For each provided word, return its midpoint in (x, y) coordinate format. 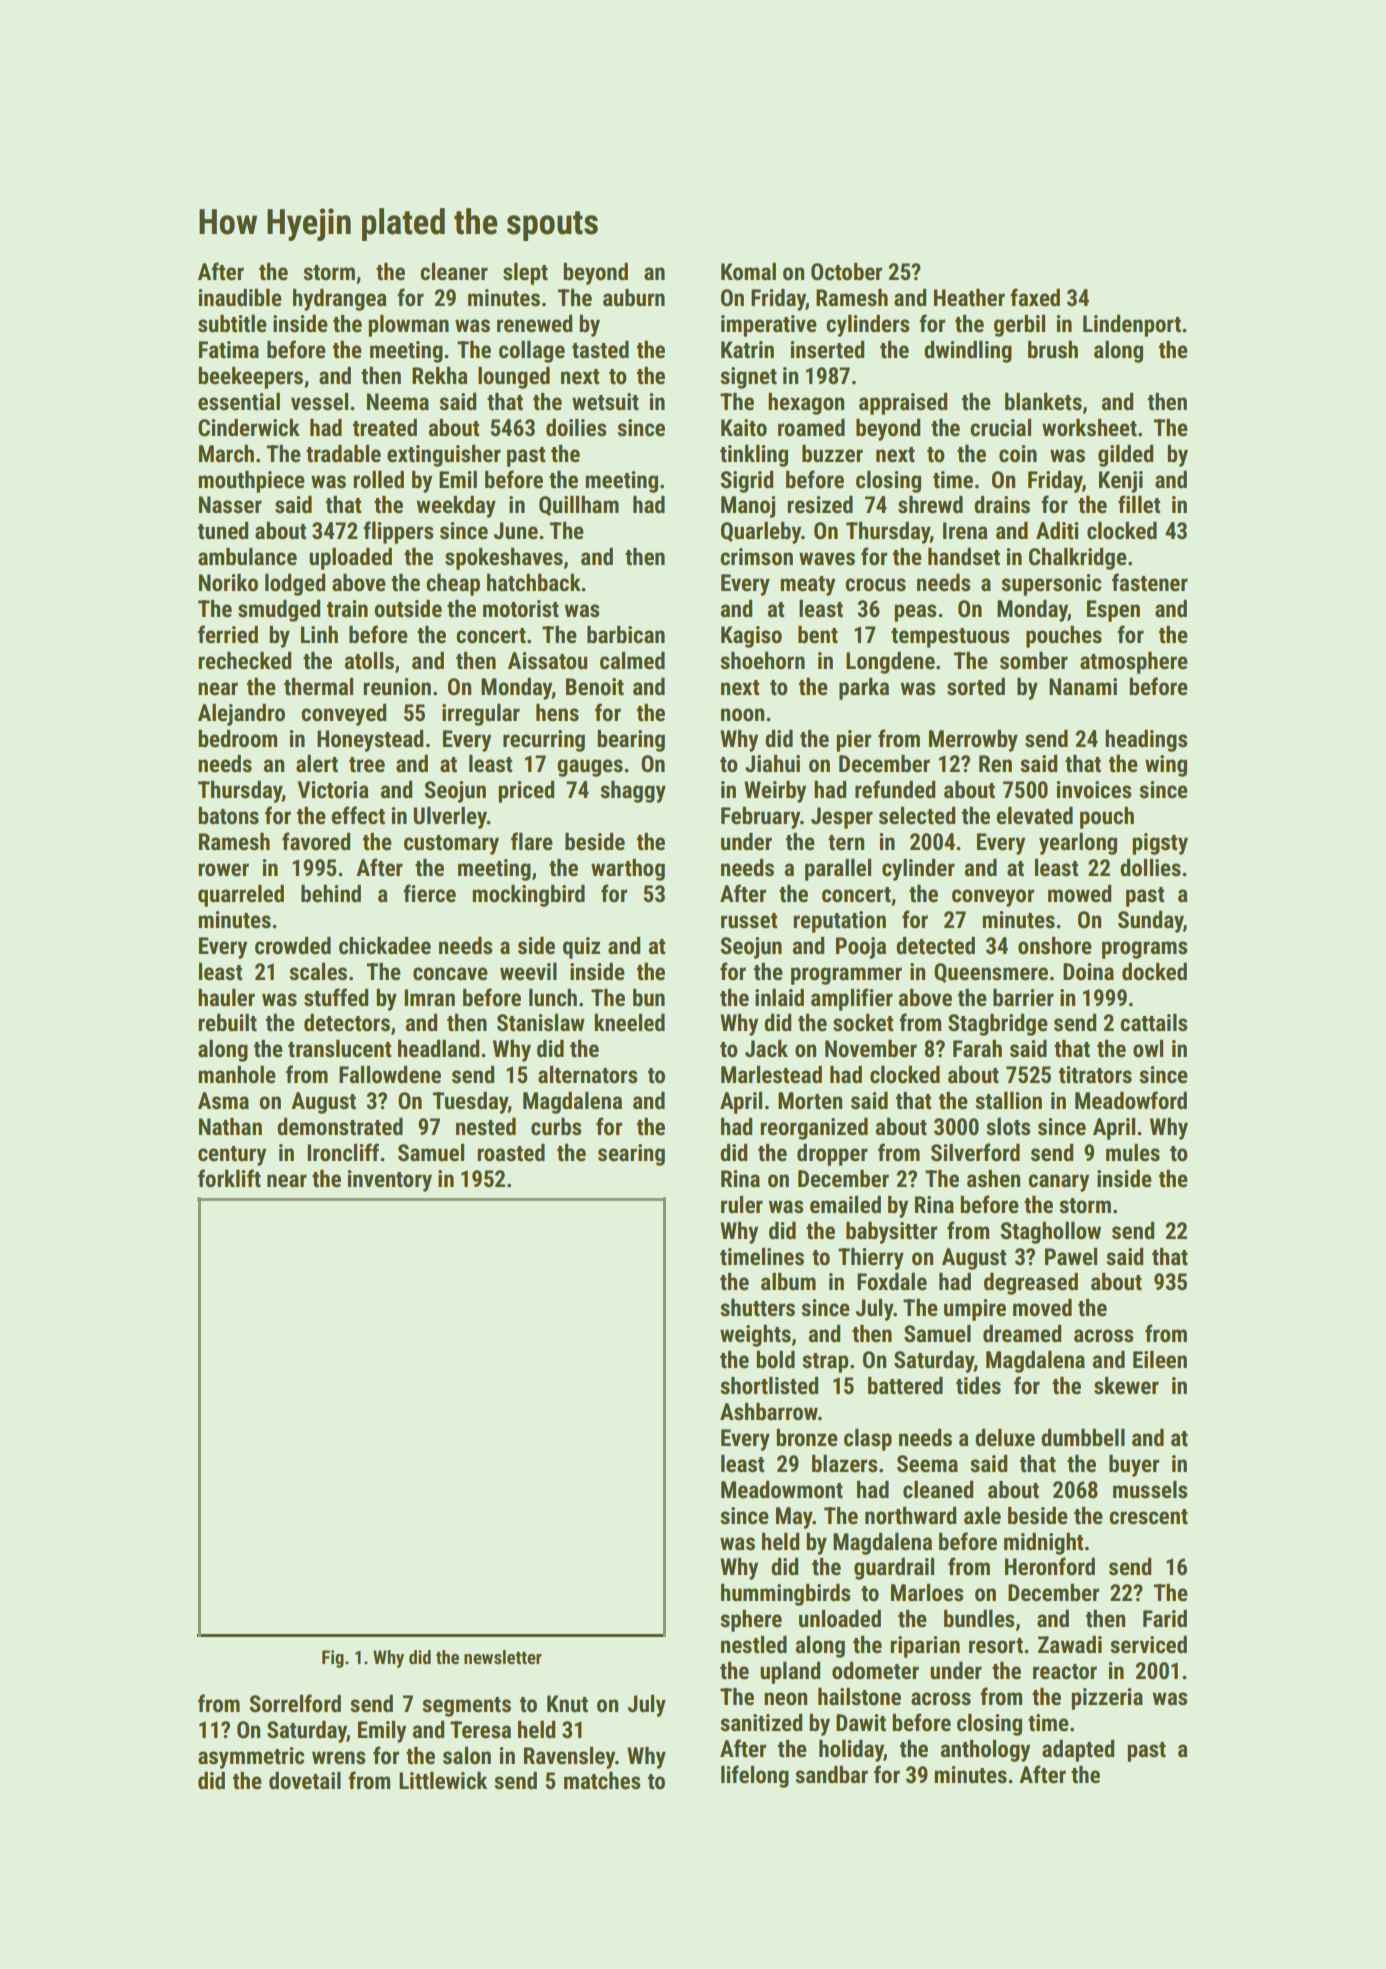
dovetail (305, 1781)
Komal (748, 272)
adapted (1078, 1751)
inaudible (240, 298)
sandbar (831, 1775)
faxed (1035, 297)
